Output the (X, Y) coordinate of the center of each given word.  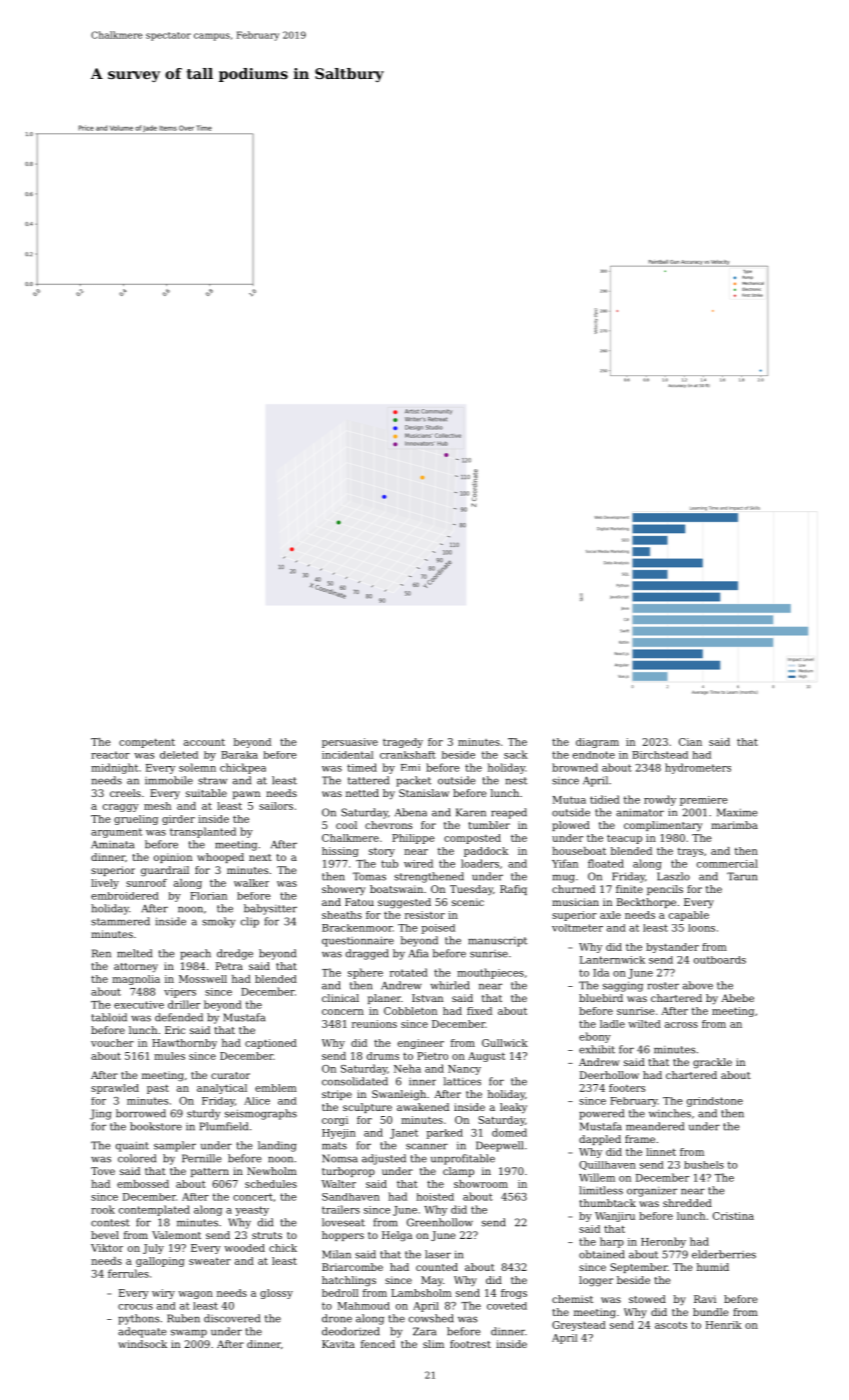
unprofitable (463, 1159)
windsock (142, 1344)
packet (413, 781)
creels (125, 793)
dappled (600, 1140)
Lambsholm (421, 1293)
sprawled (115, 1089)
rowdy (660, 800)
